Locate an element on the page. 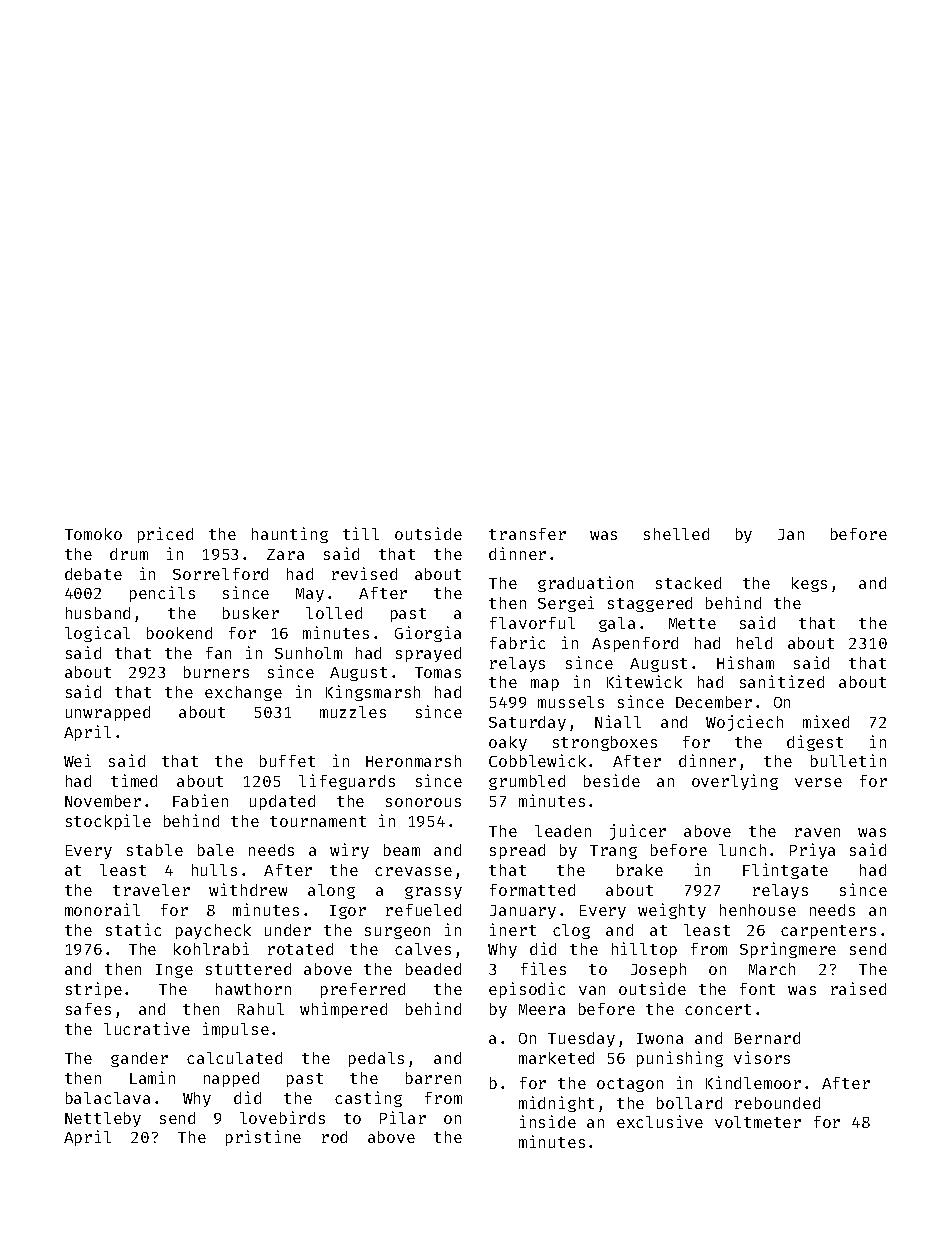 This document has height=1233, width=952. punishing is located at coordinates (680, 1059).
